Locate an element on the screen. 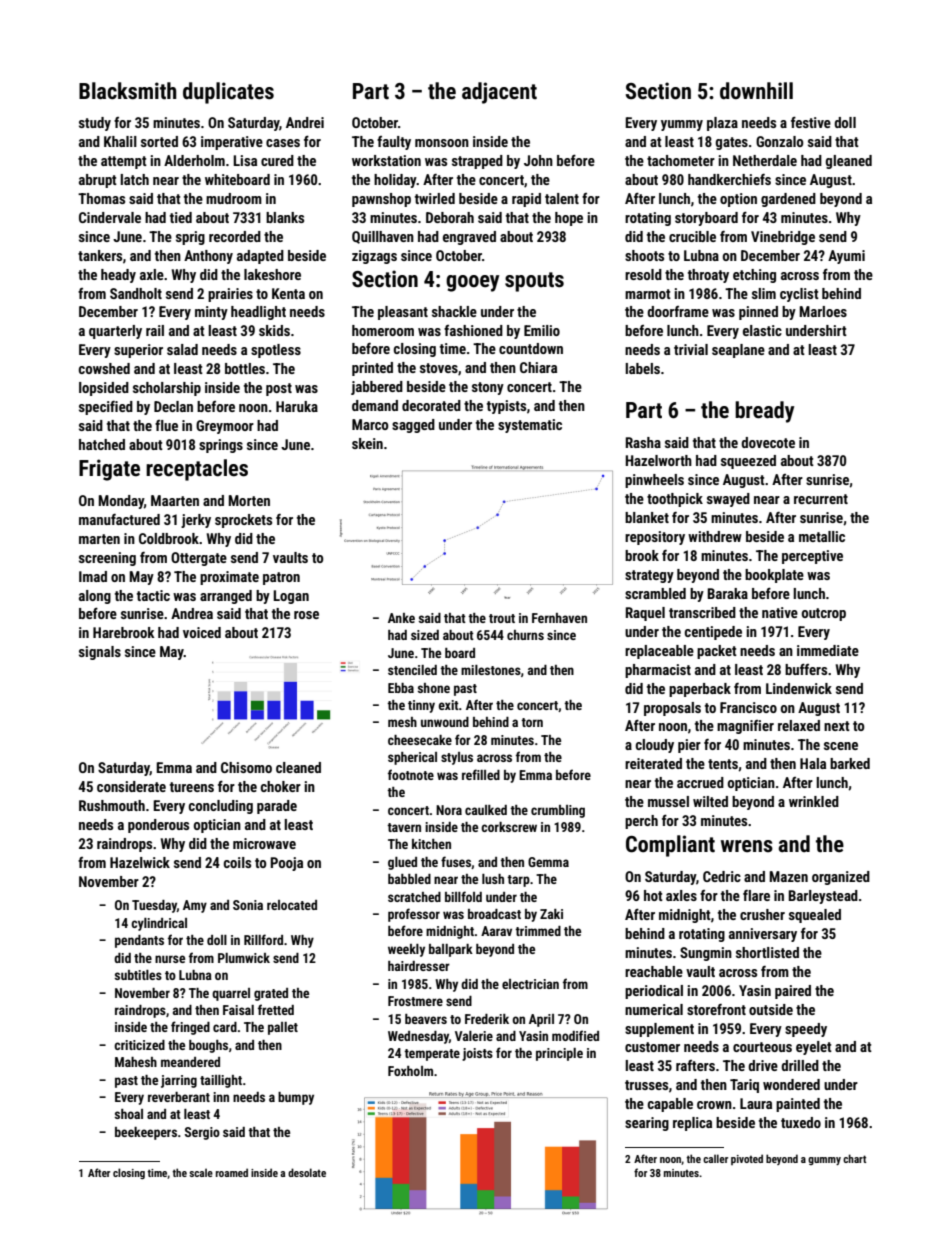  beekeepers is located at coordinates (146, 1133).
